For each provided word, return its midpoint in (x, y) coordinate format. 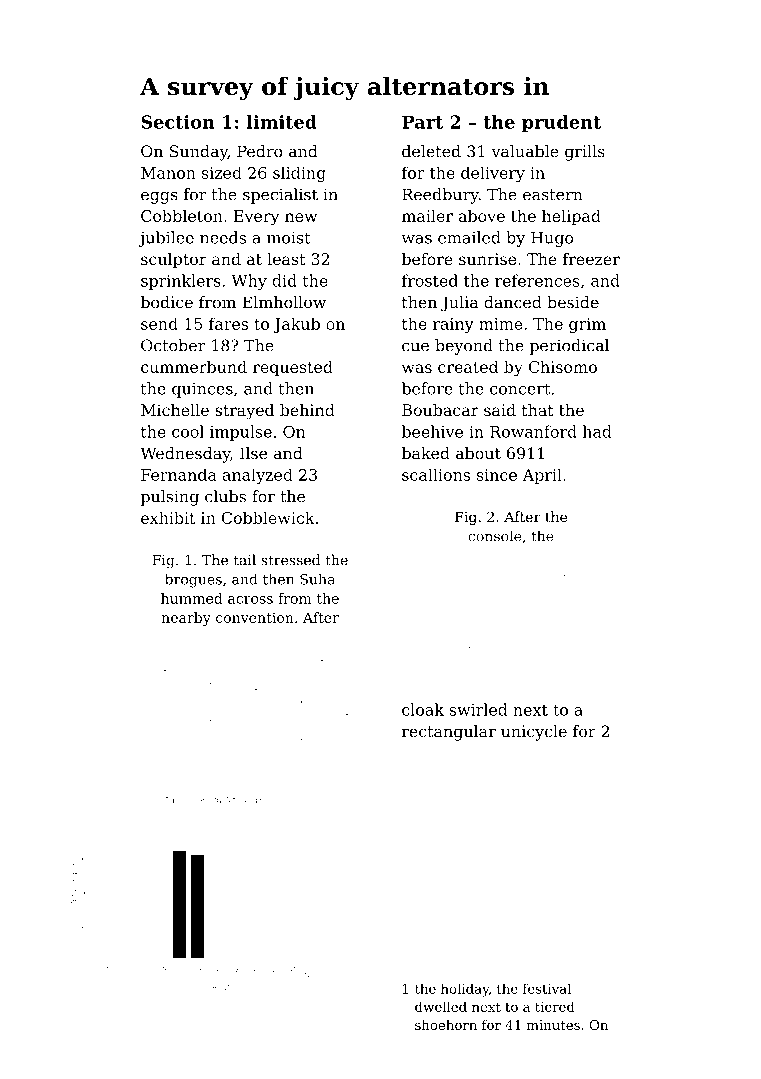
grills (585, 153)
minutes (553, 1025)
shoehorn (446, 1025)
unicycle (534, 733)
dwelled (441, 1006)
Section (178, 122)
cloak (423, 709)
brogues (193, 580)
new (301, 217)
